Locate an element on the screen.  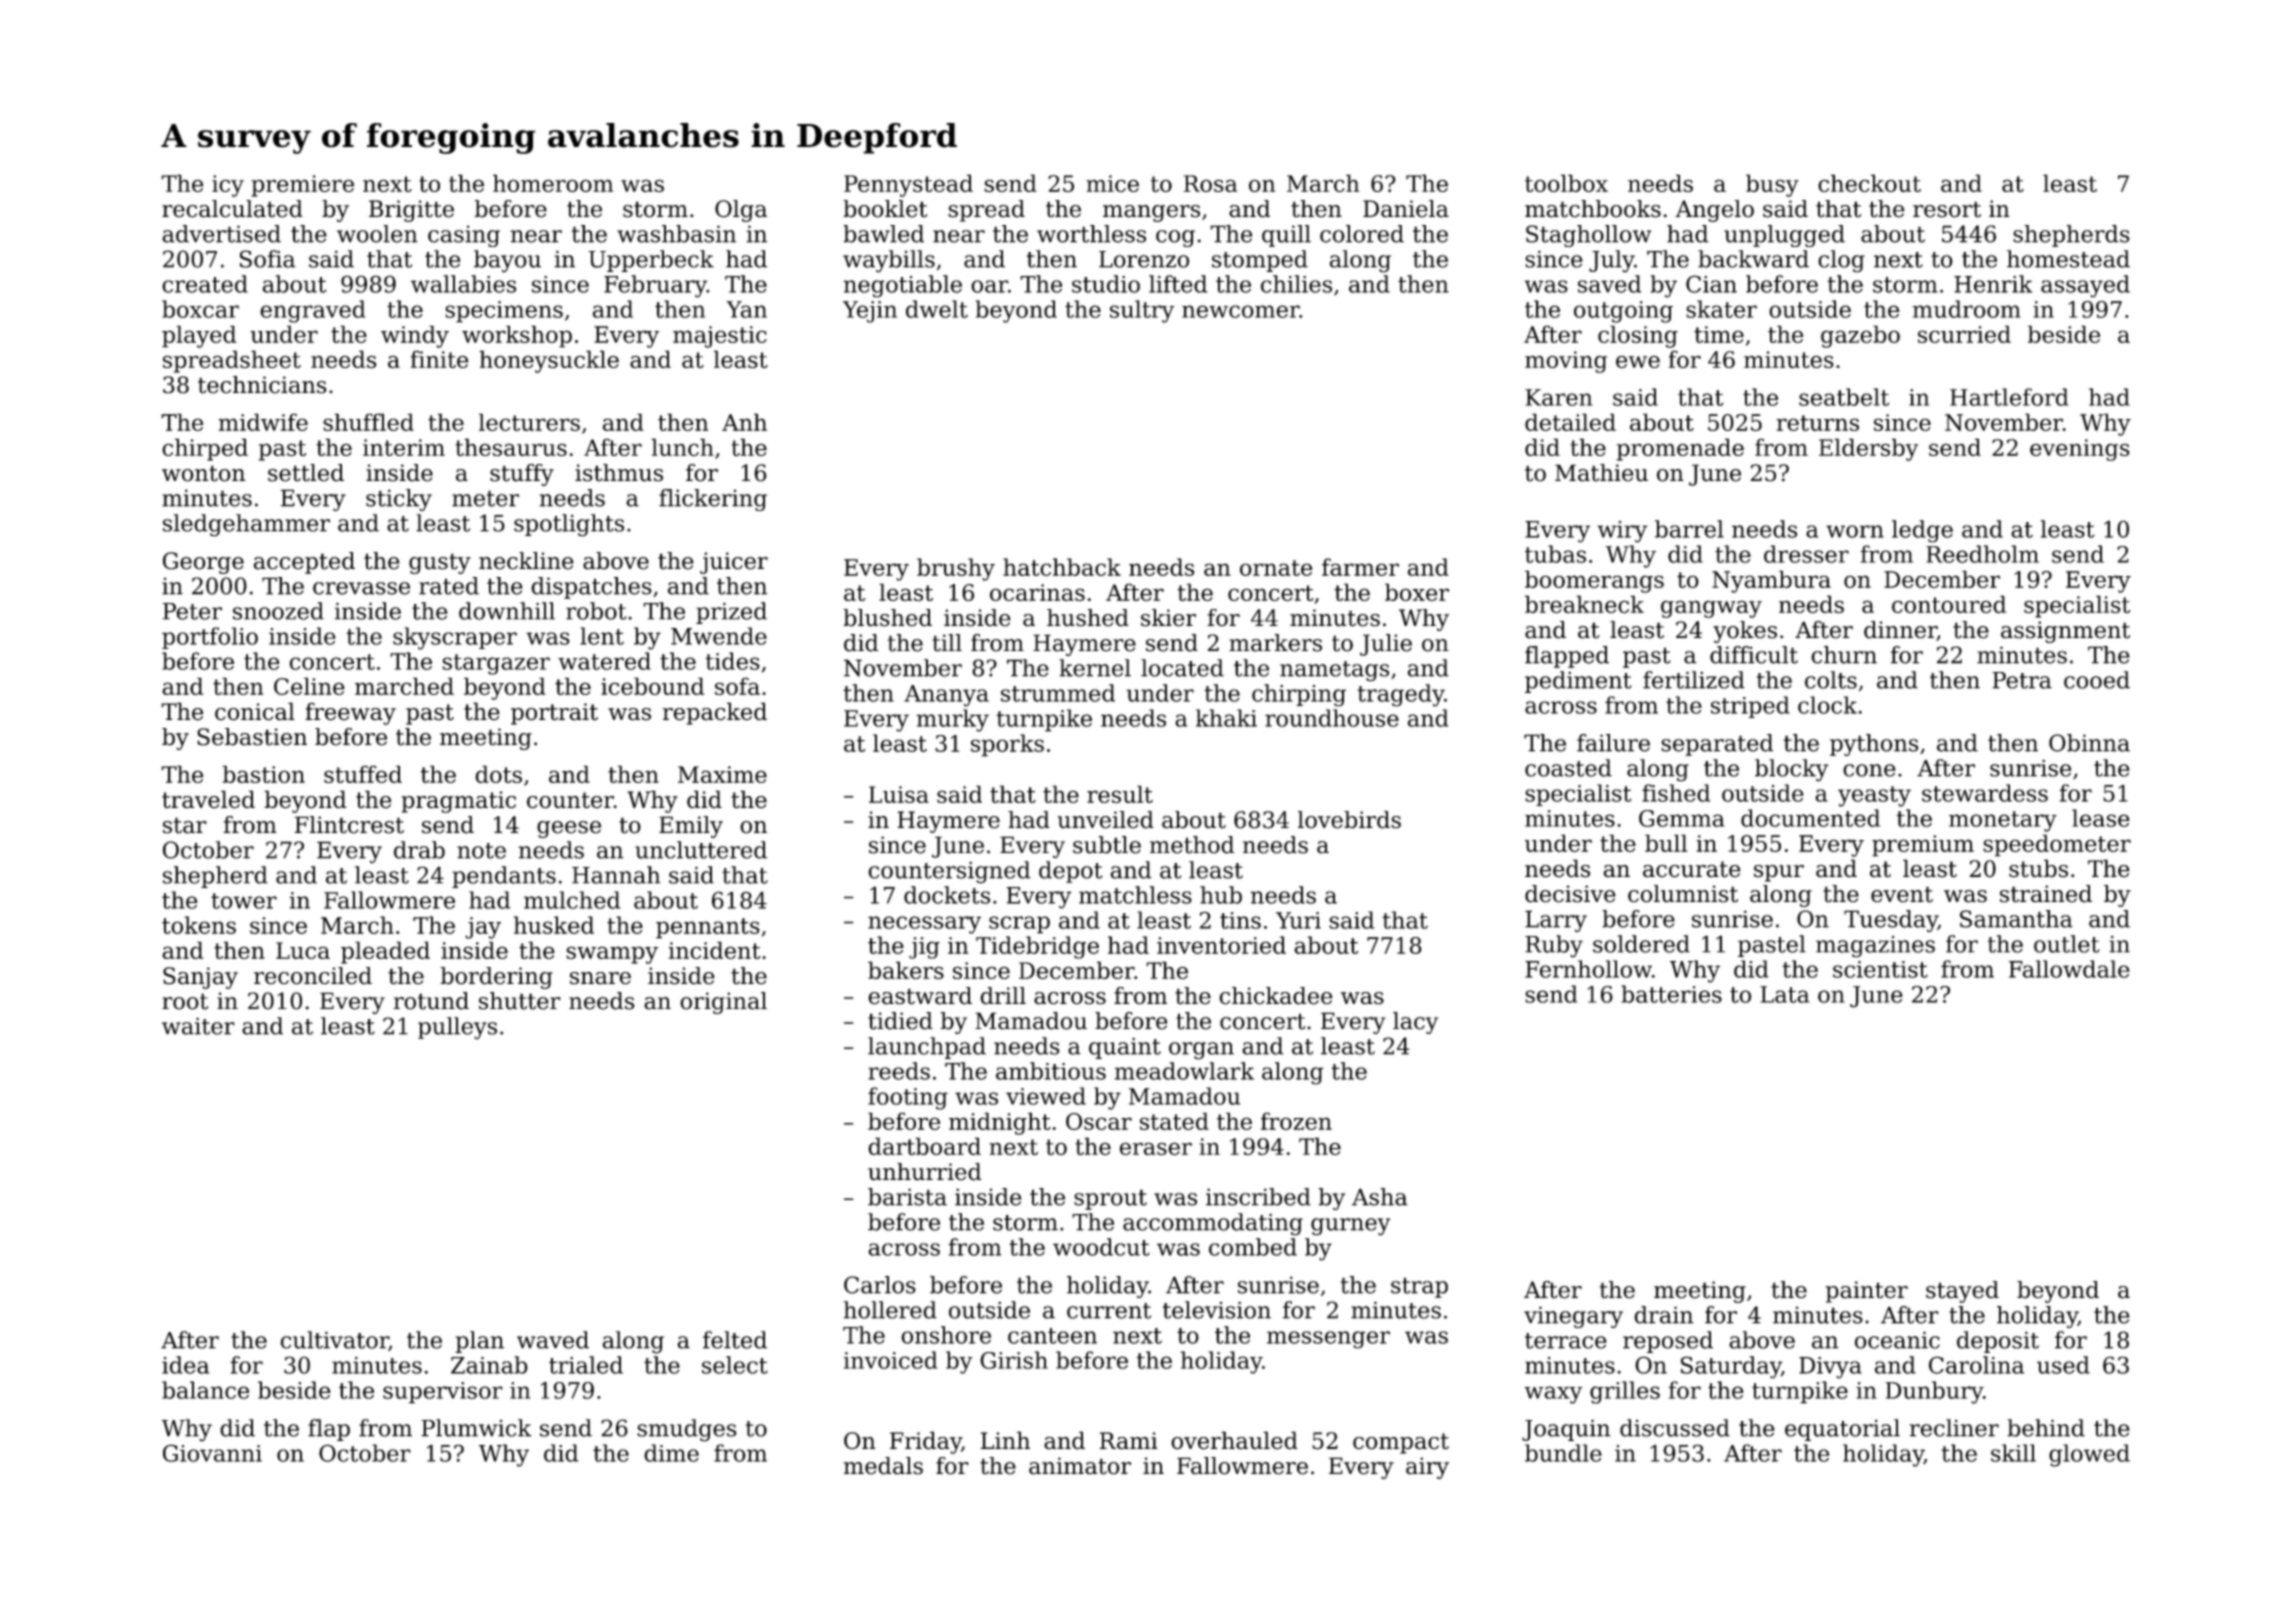
homeroom is located at coordinates (553, 183).
